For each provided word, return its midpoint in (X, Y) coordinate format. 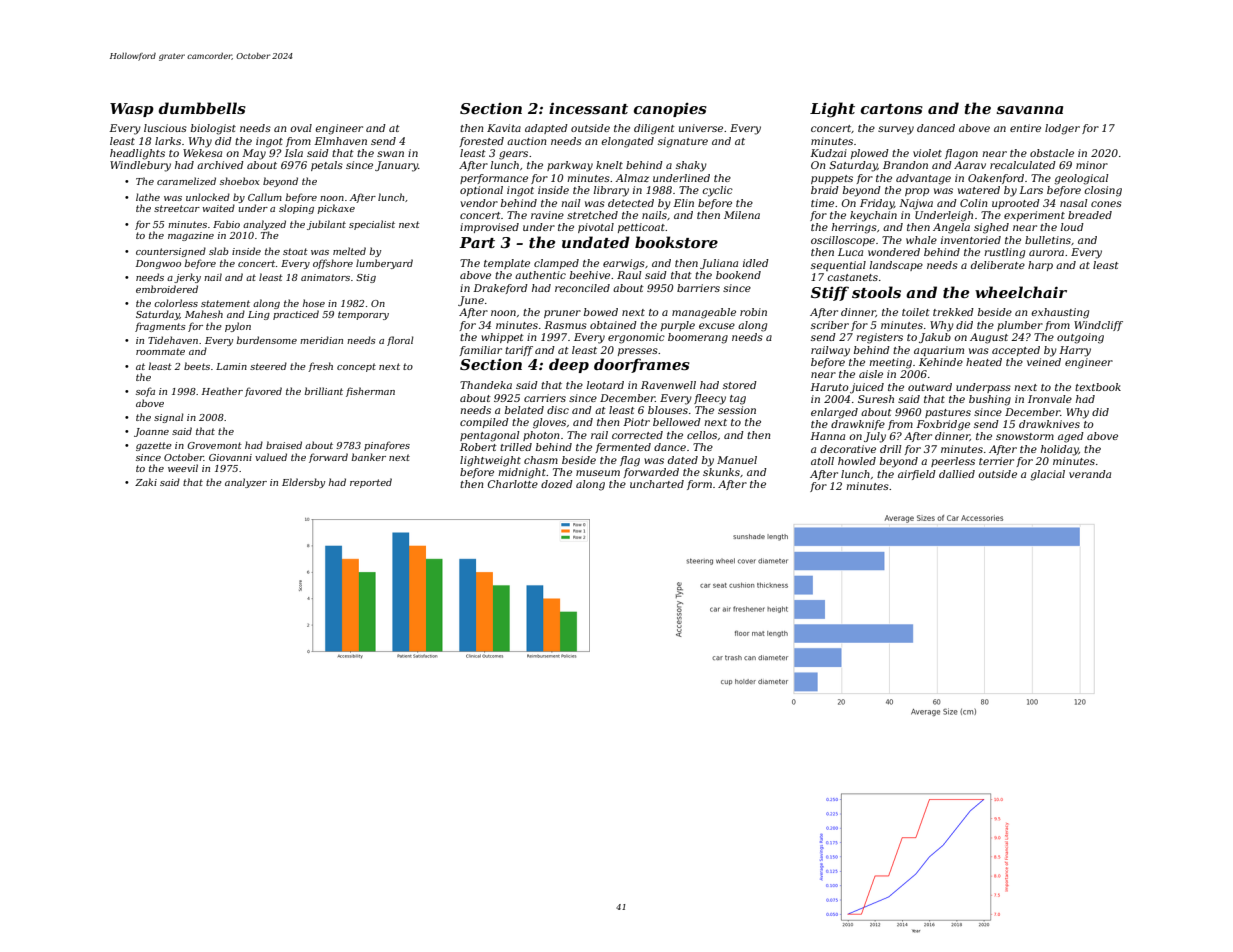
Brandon (905, 165)
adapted (546, 129)
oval (301, 128)
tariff (519, 351)
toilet (916, 312)
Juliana (719, 264)
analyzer (246, 483)
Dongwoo (158, 264)
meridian (321, 340)
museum (598, 473)
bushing (990, 400)
